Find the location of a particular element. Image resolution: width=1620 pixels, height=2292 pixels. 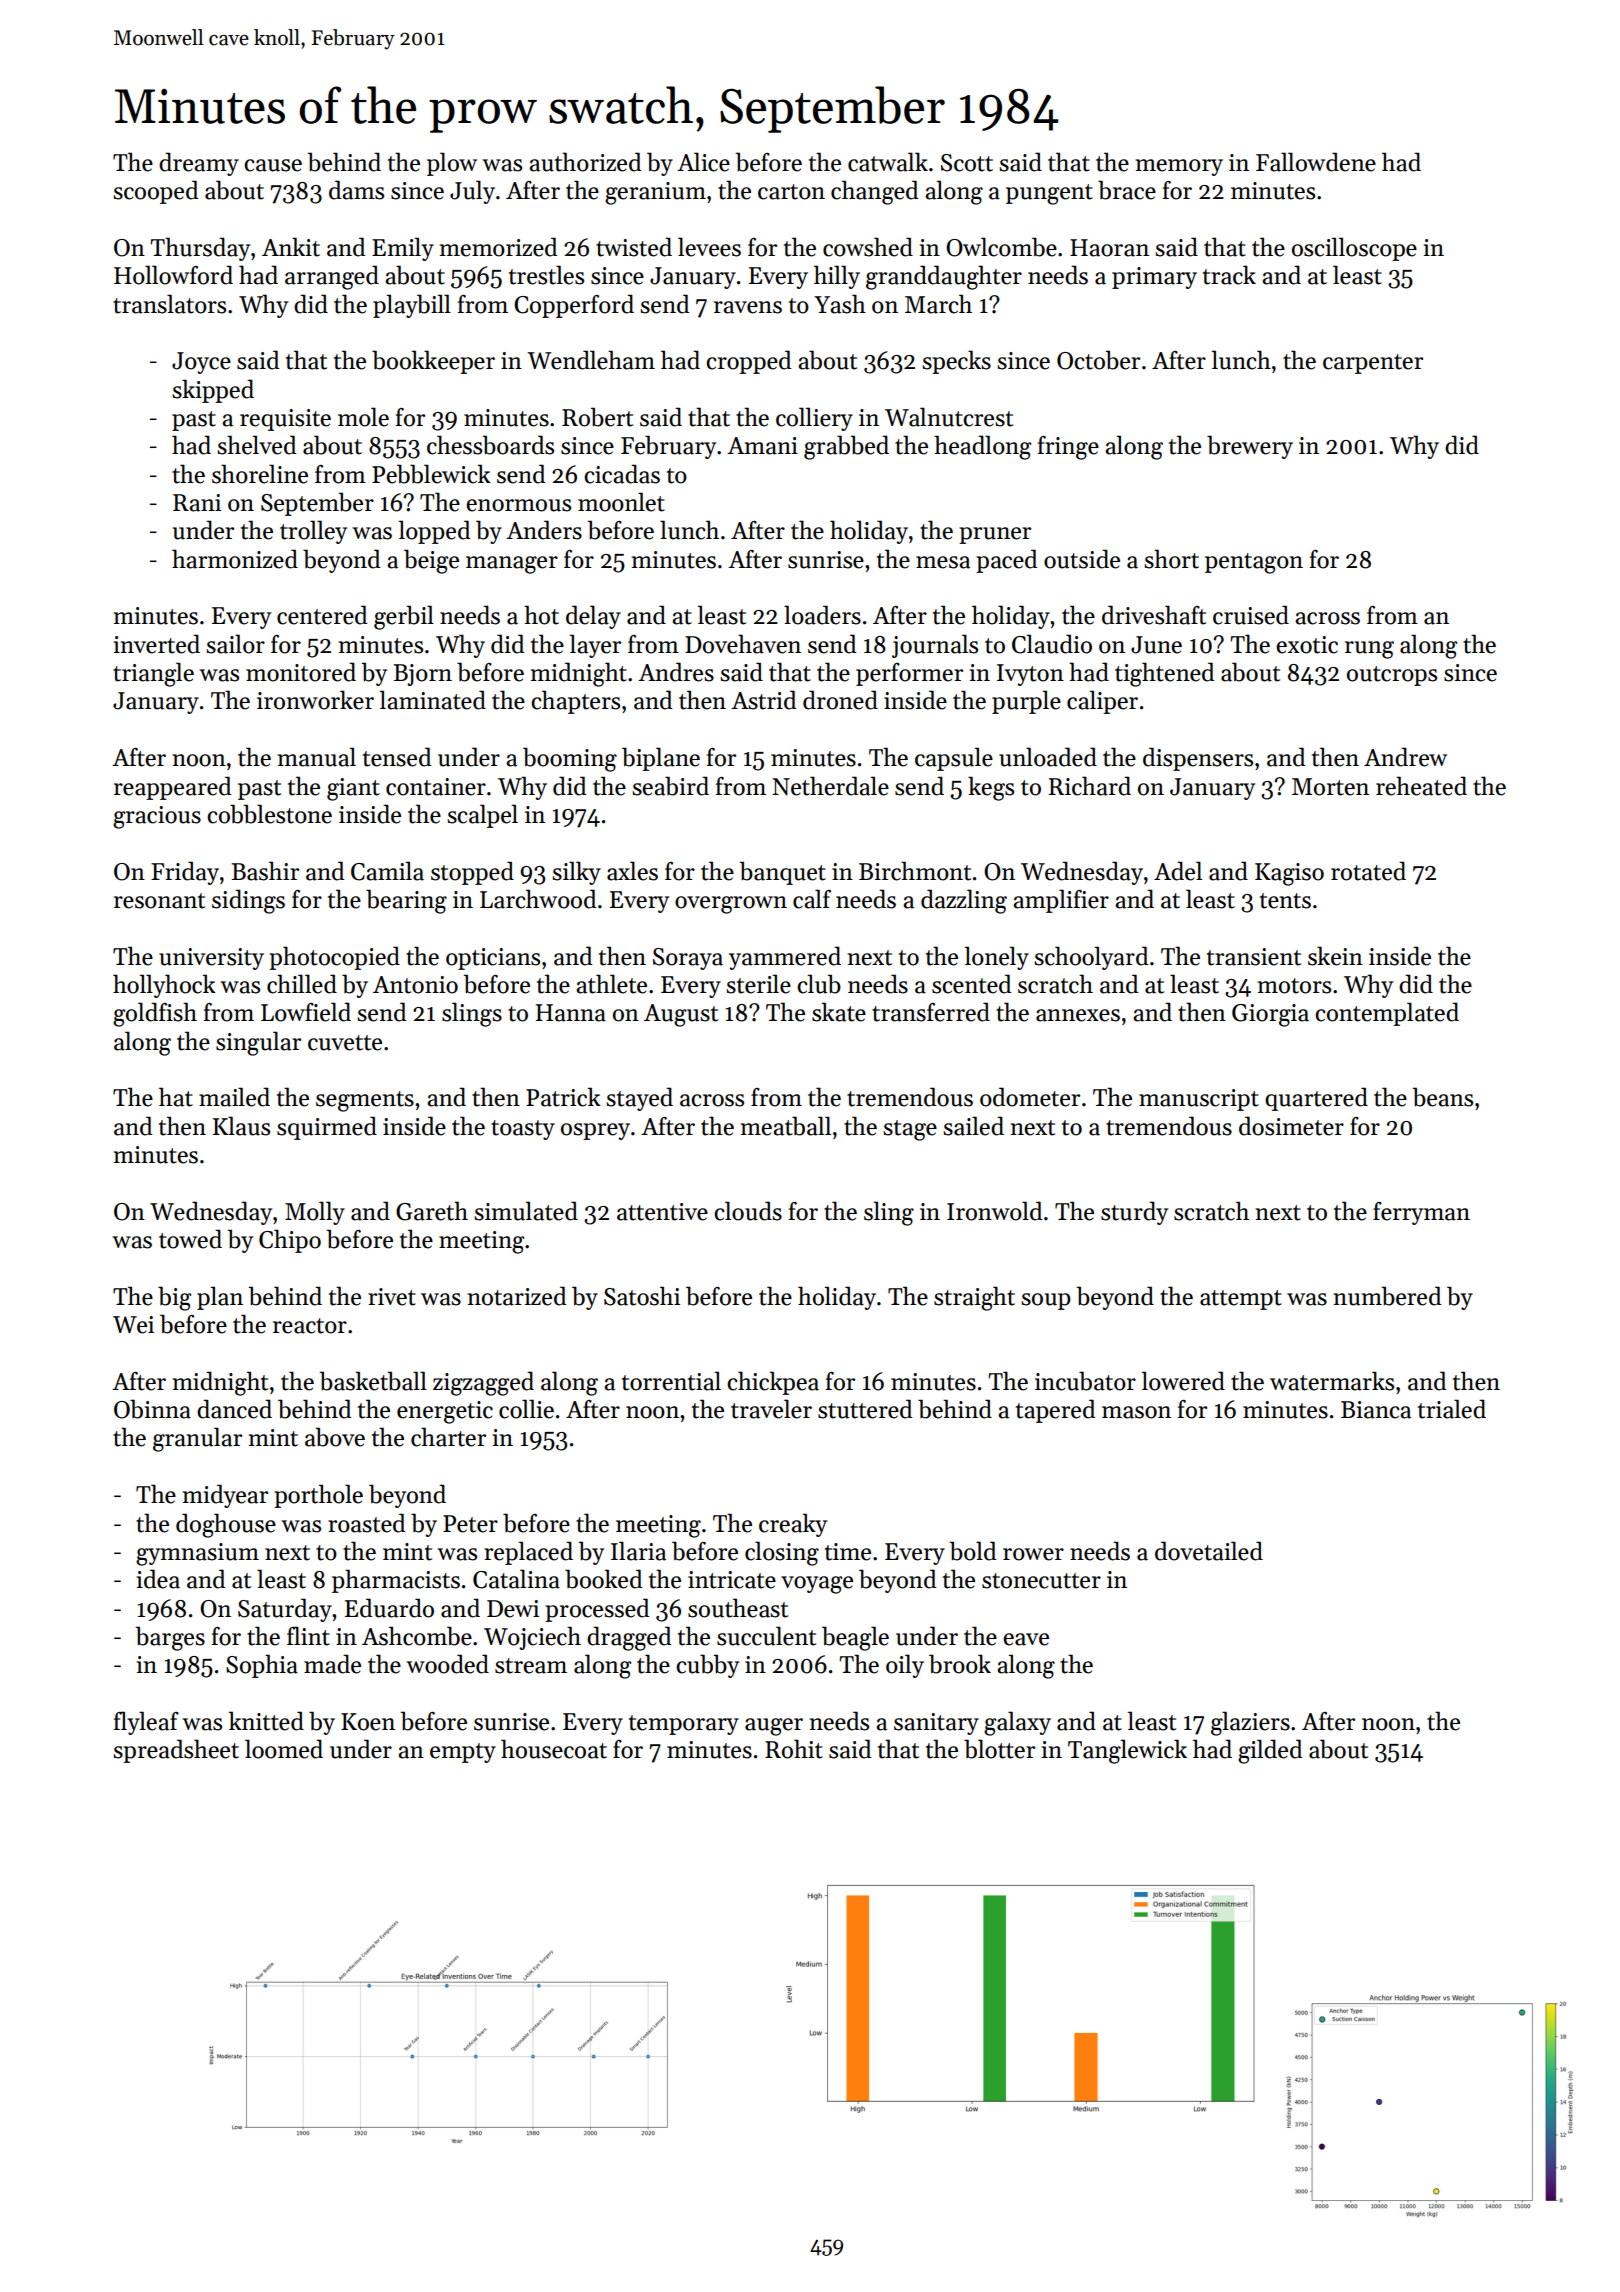

Ilaria is located at coordinates (638, 1551).
